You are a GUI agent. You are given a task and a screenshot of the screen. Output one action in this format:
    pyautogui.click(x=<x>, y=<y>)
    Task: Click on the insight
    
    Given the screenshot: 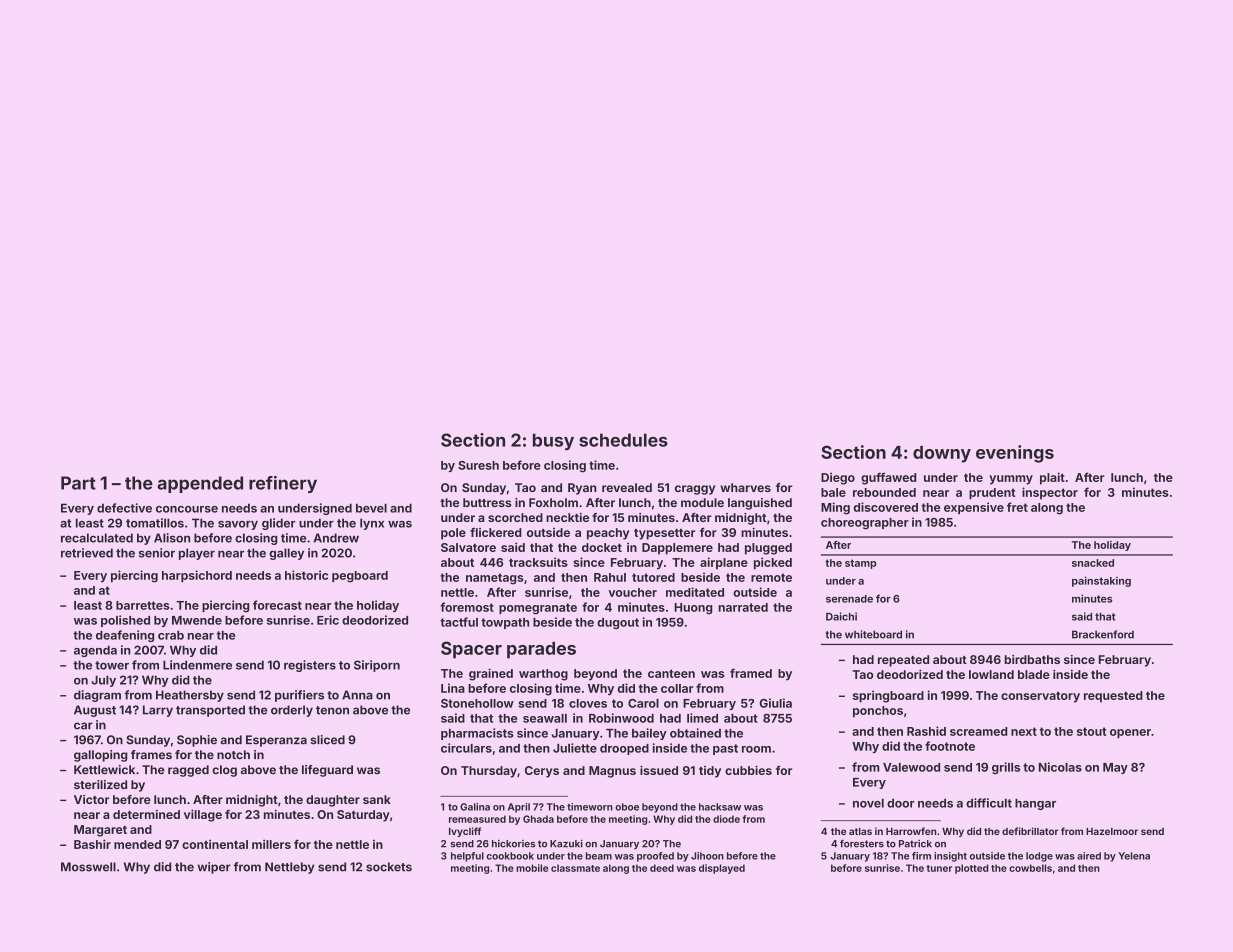 What is the action you would take?
    pyautogui.click(x=950, y=857)
